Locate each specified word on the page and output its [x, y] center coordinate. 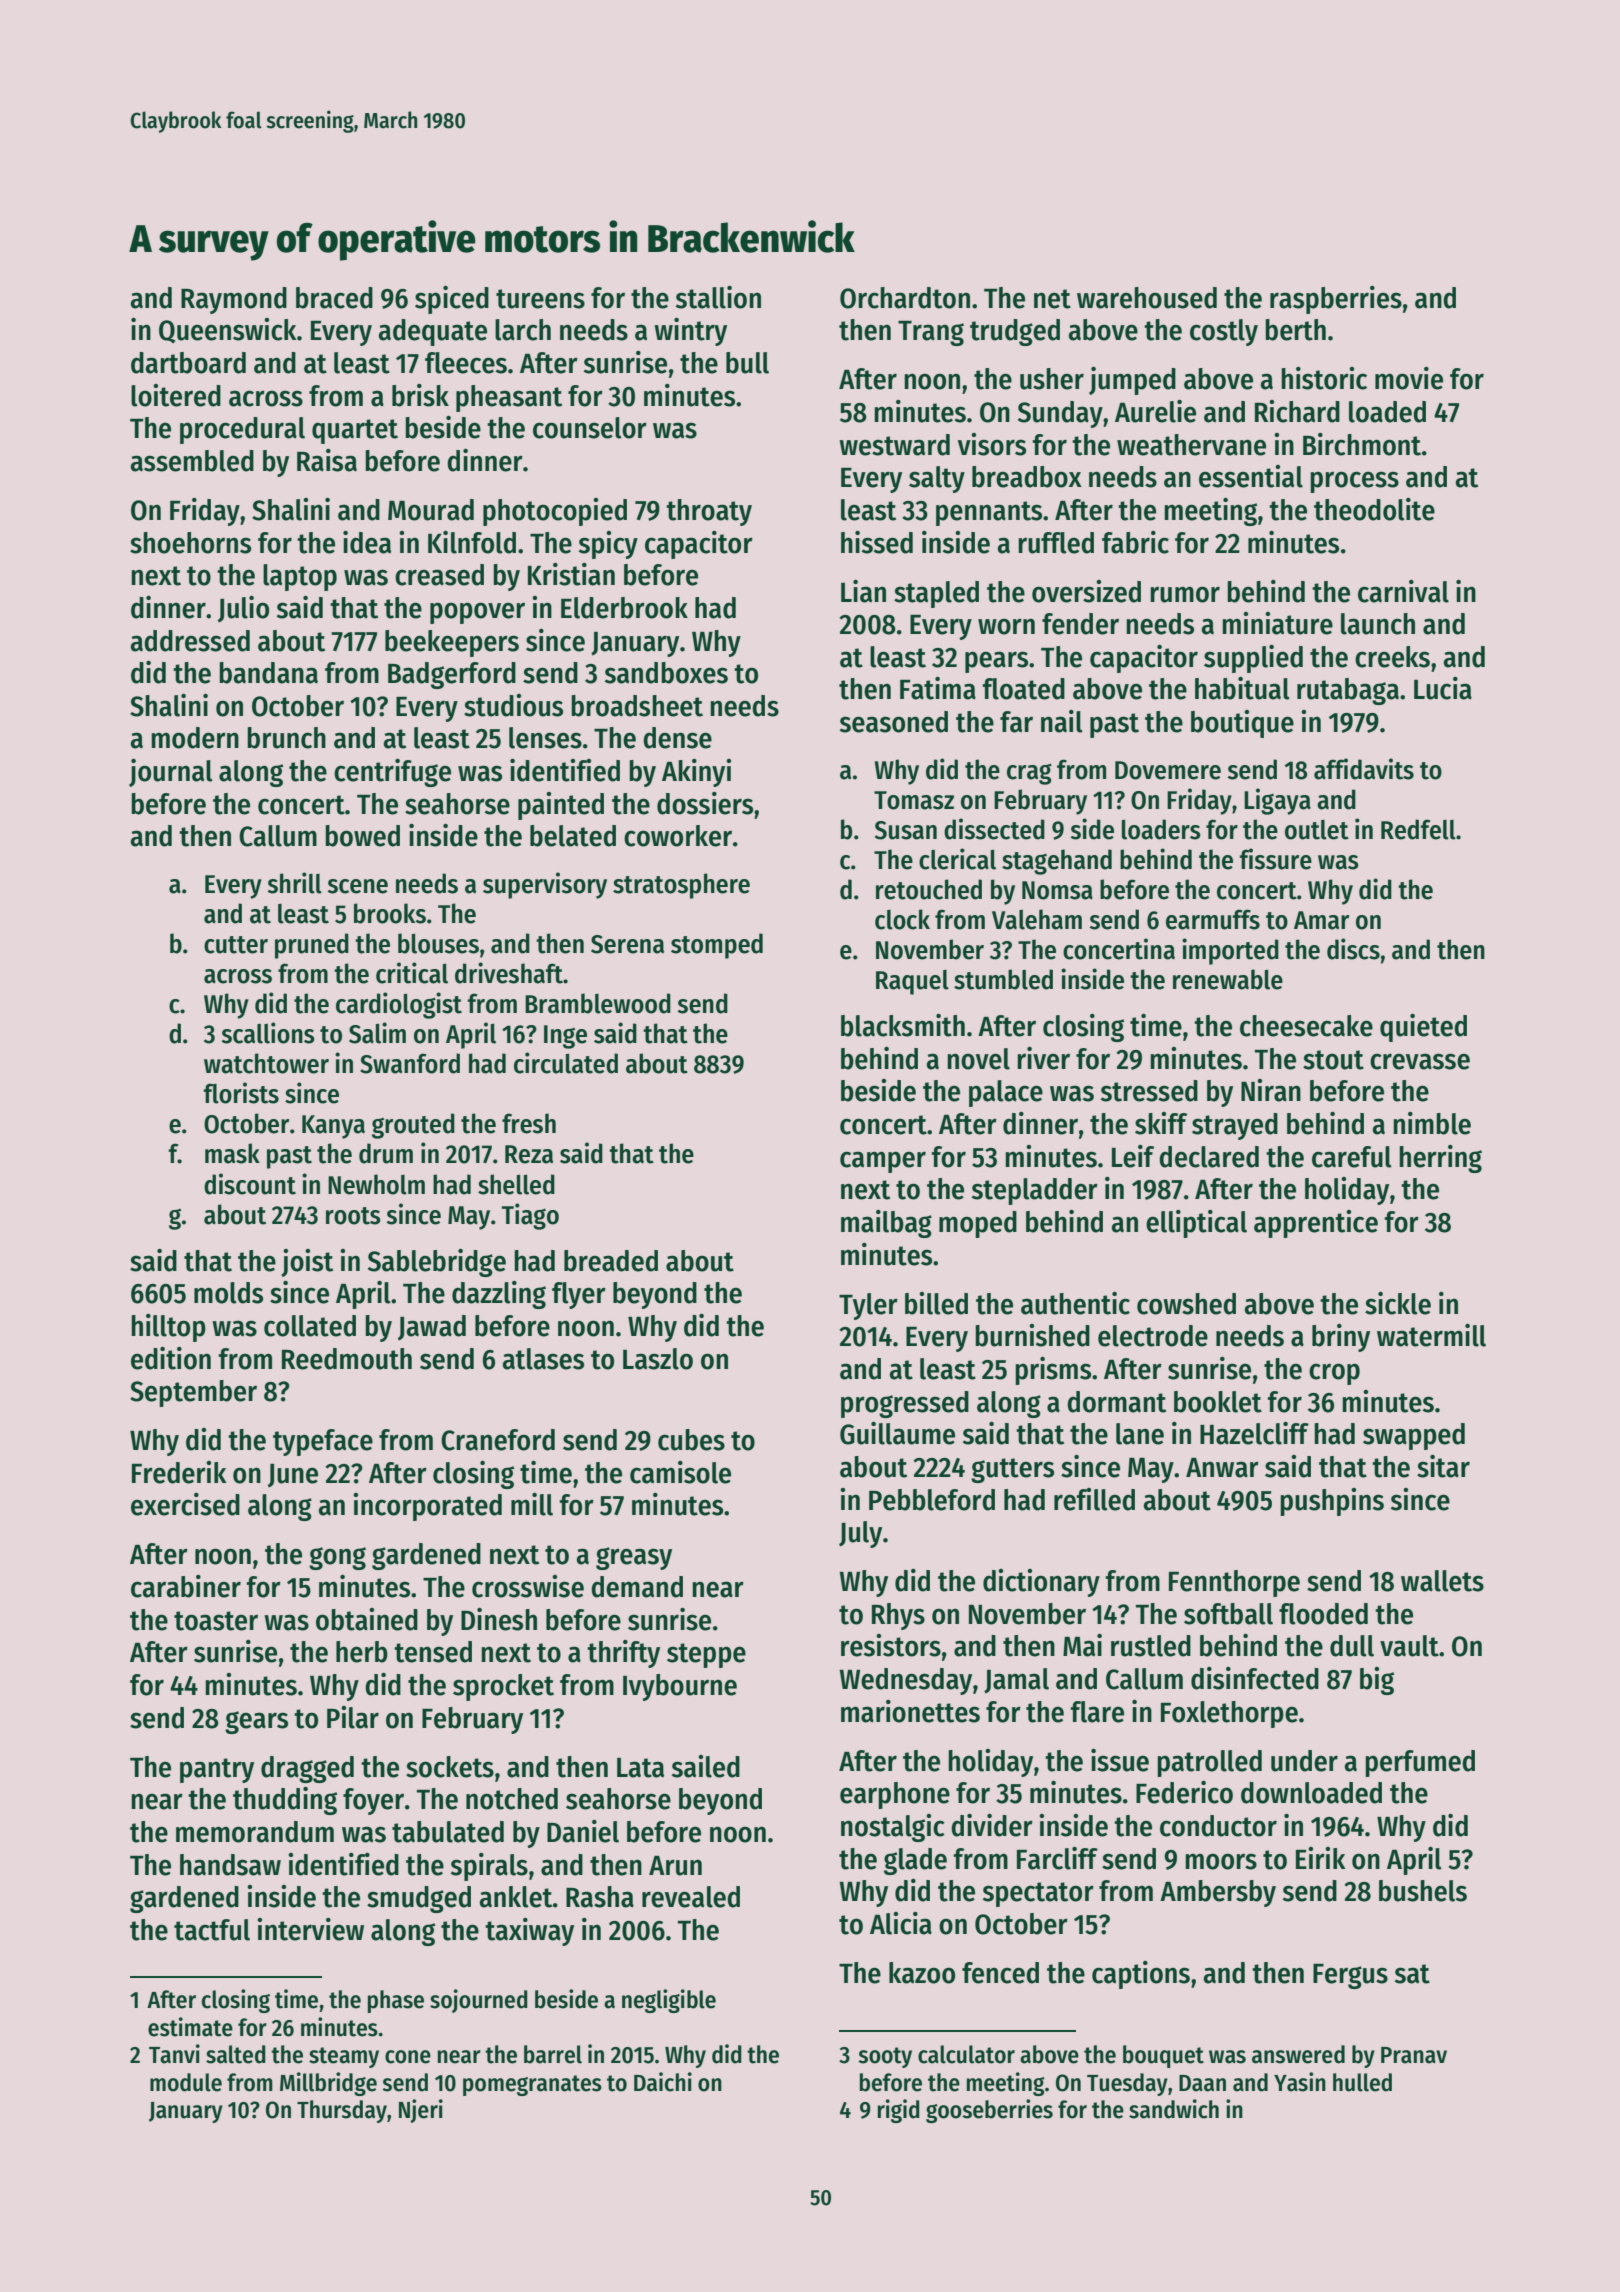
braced [334, 298]
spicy [608, 545]
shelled [516, 1184]
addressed [190, 641]
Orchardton [905, 298]
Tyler [868, 1306]
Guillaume [897, 1433]
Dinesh [499, 1619]
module [186, 2082]
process [1354, 482]
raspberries [1336, 300]
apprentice [1316, 1224]
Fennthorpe [1234, 1583]
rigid [899, 2111]
